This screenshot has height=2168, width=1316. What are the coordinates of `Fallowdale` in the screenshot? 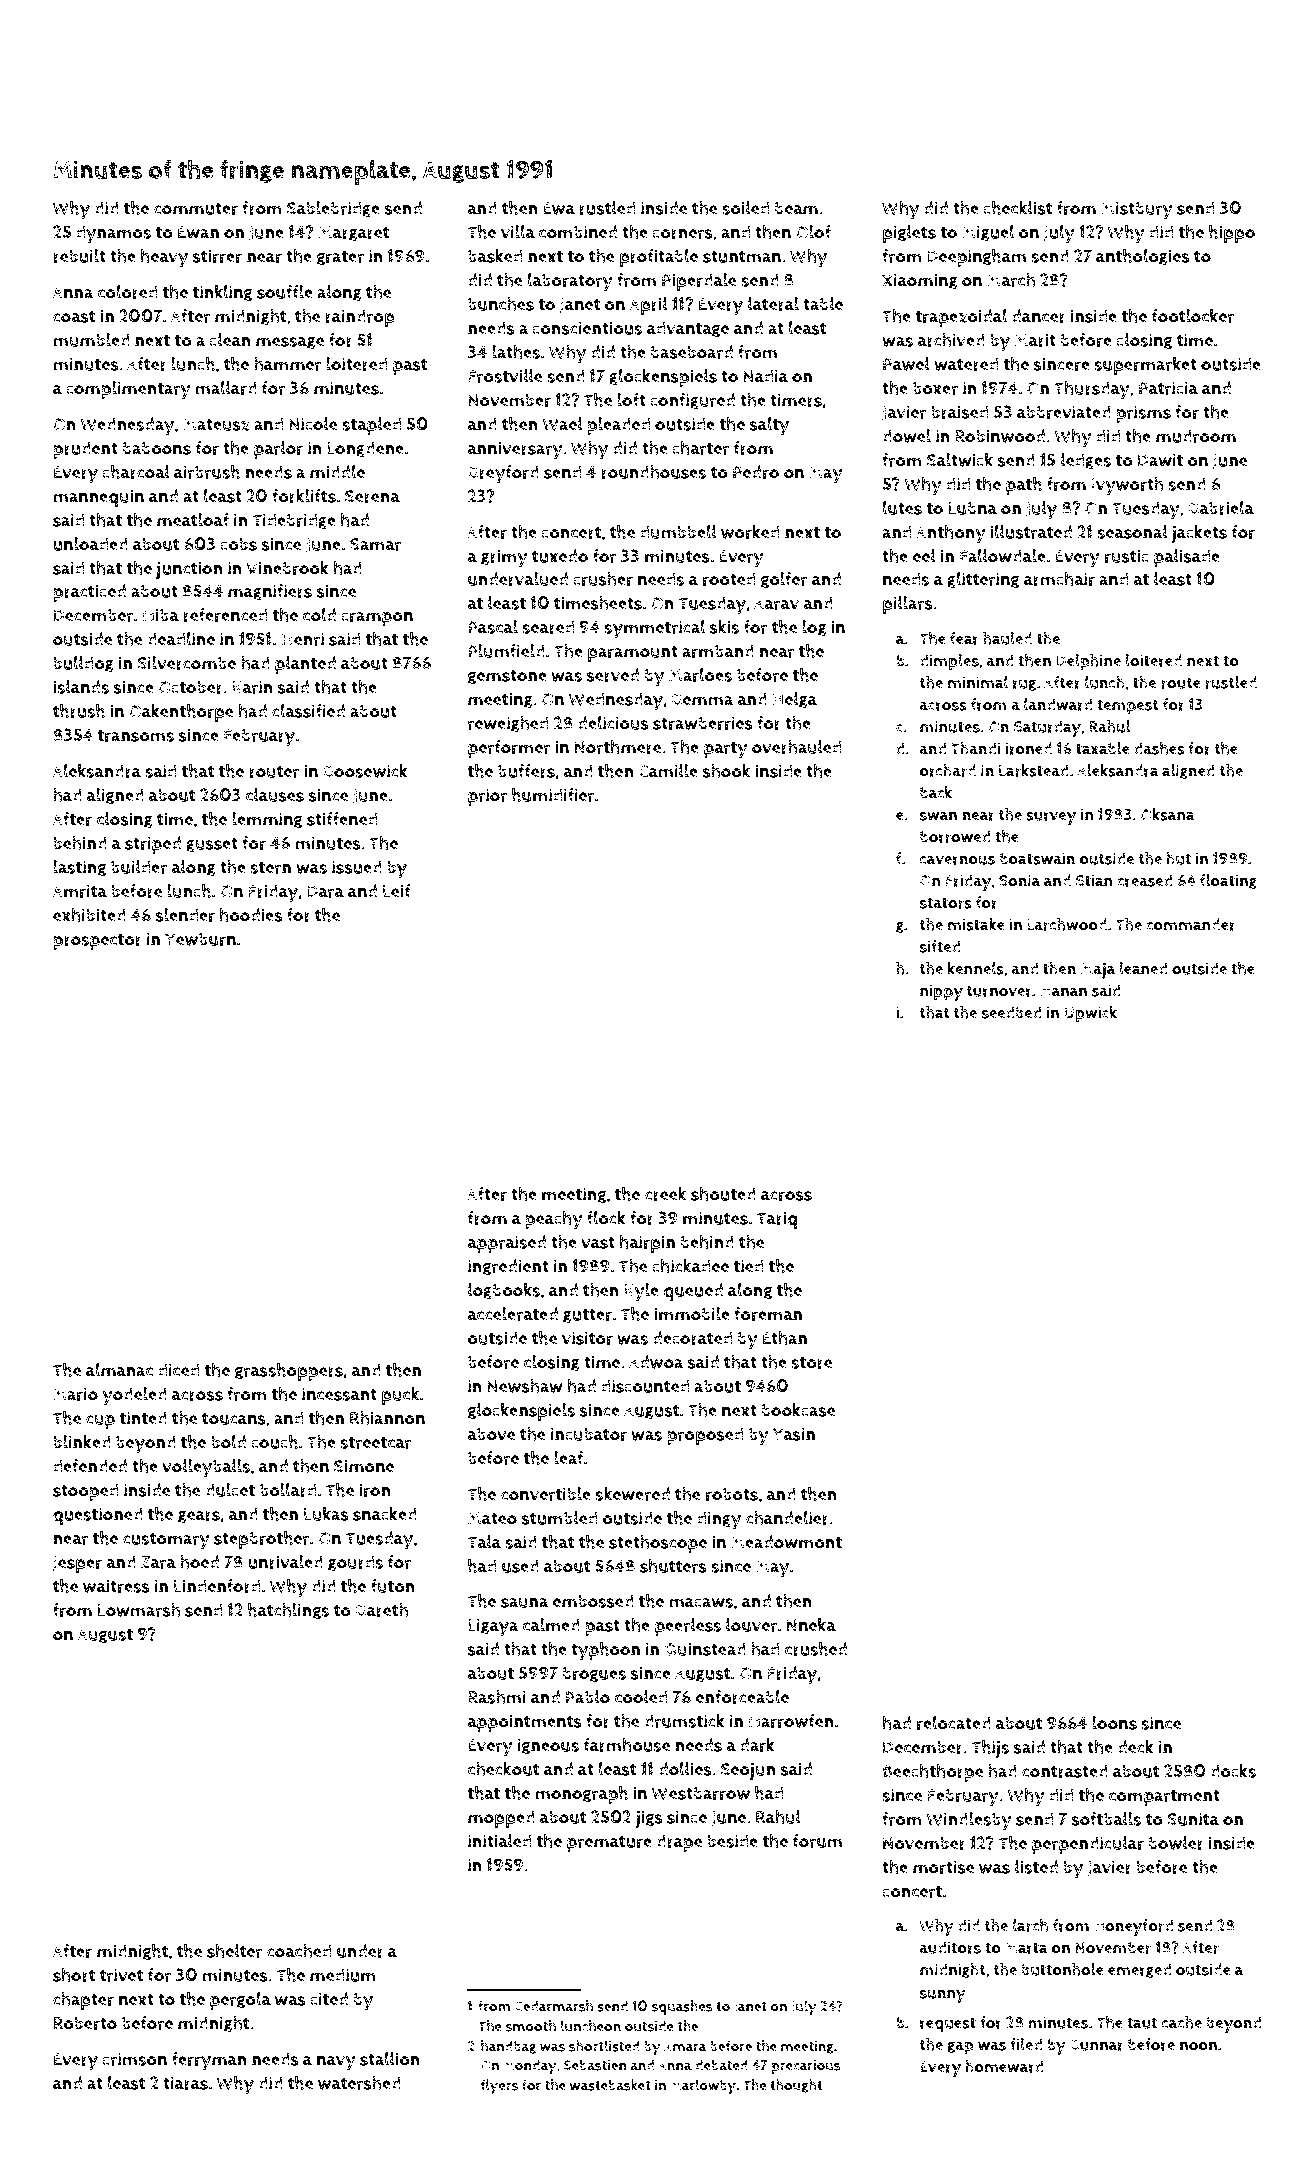 It's located at (1003, 556).
